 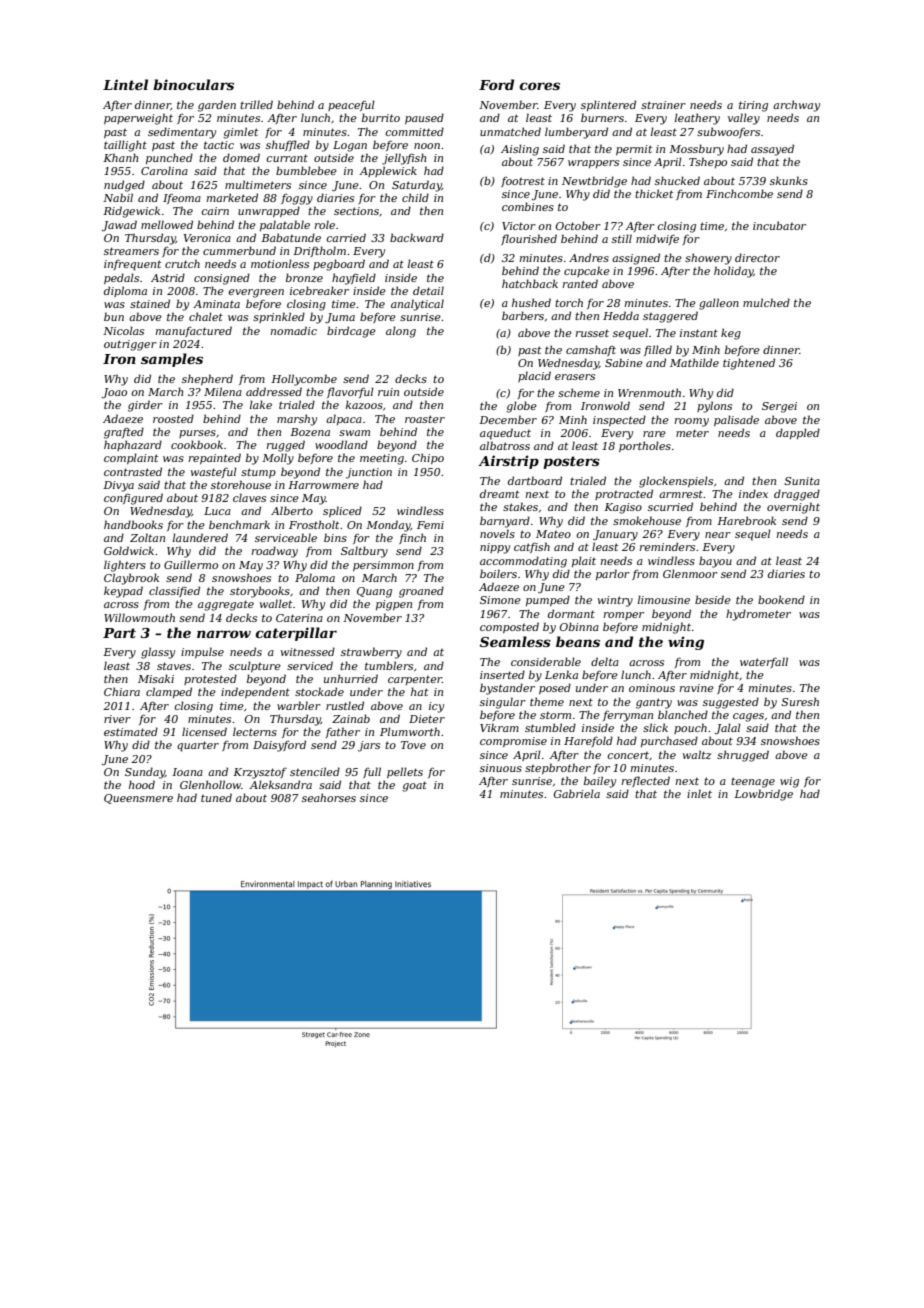 I want to click on Wrenmouth, so click(x=649, y=392).
